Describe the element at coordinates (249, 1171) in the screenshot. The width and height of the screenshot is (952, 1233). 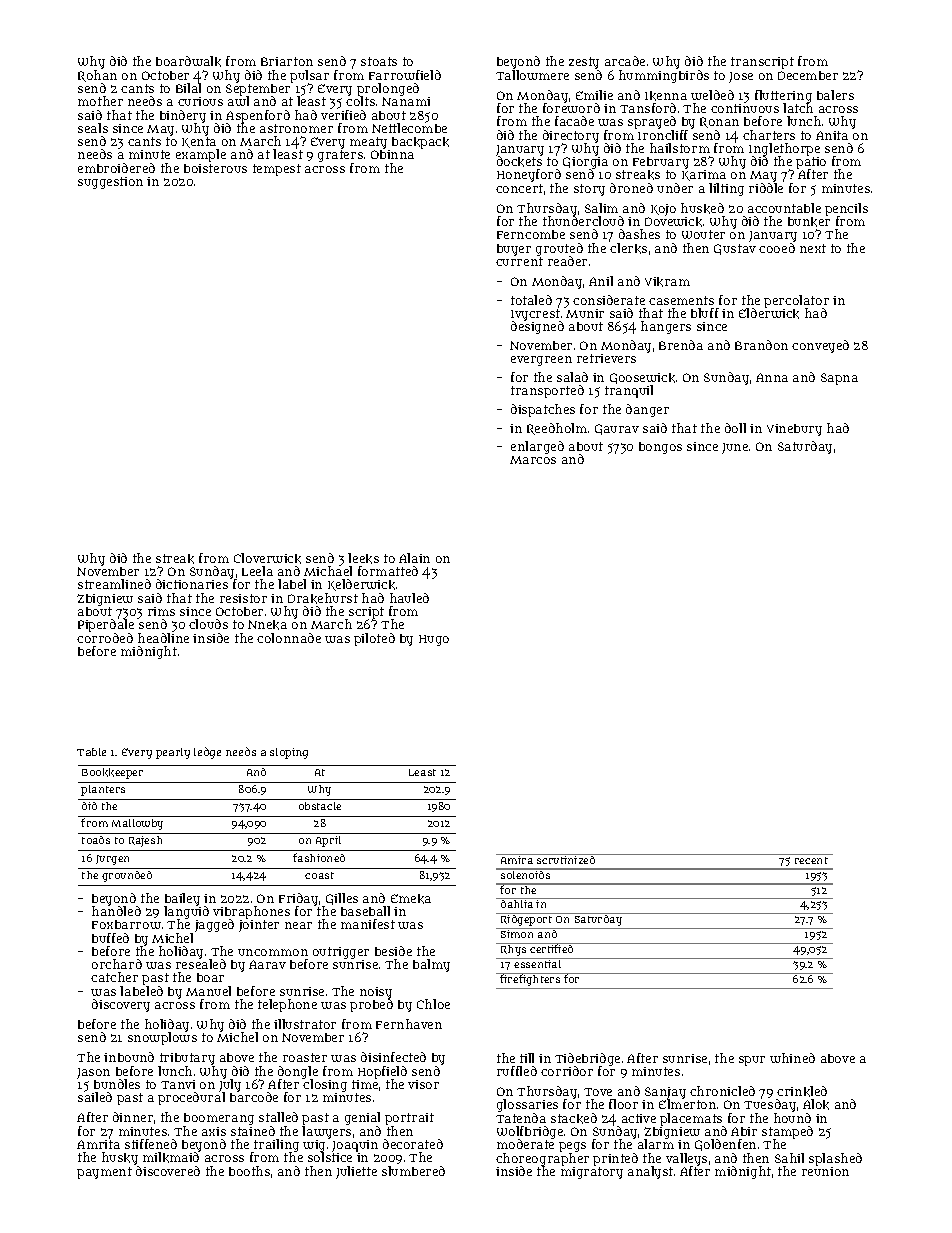
I see `booths` at that location.
